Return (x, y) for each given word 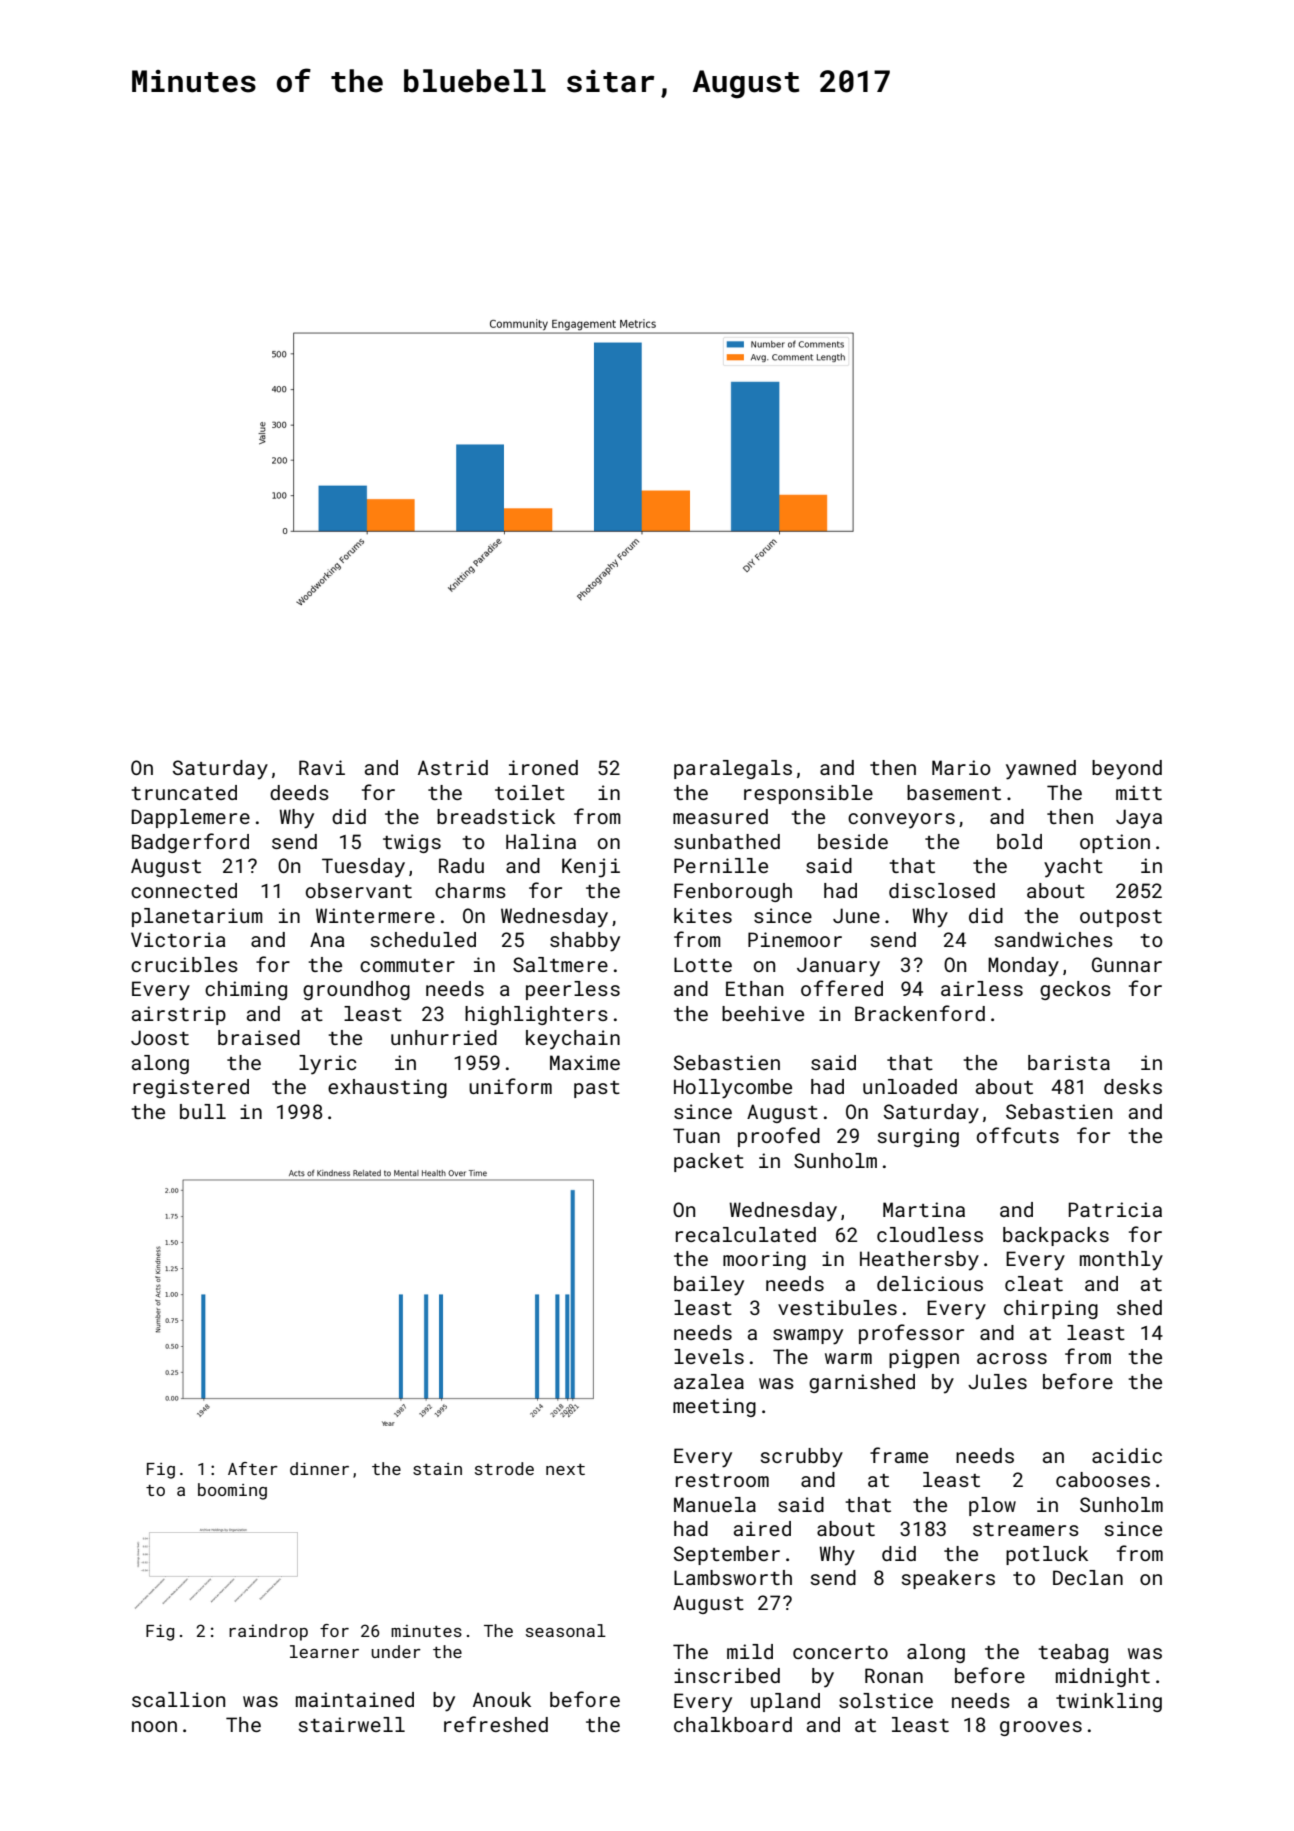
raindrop (268, 1632)
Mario (961, 767)
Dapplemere (190, 818)
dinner (319, 1468)
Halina (541, 841)
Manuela (715, 1504)
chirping (1051, 1309)
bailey (709, 1286)
